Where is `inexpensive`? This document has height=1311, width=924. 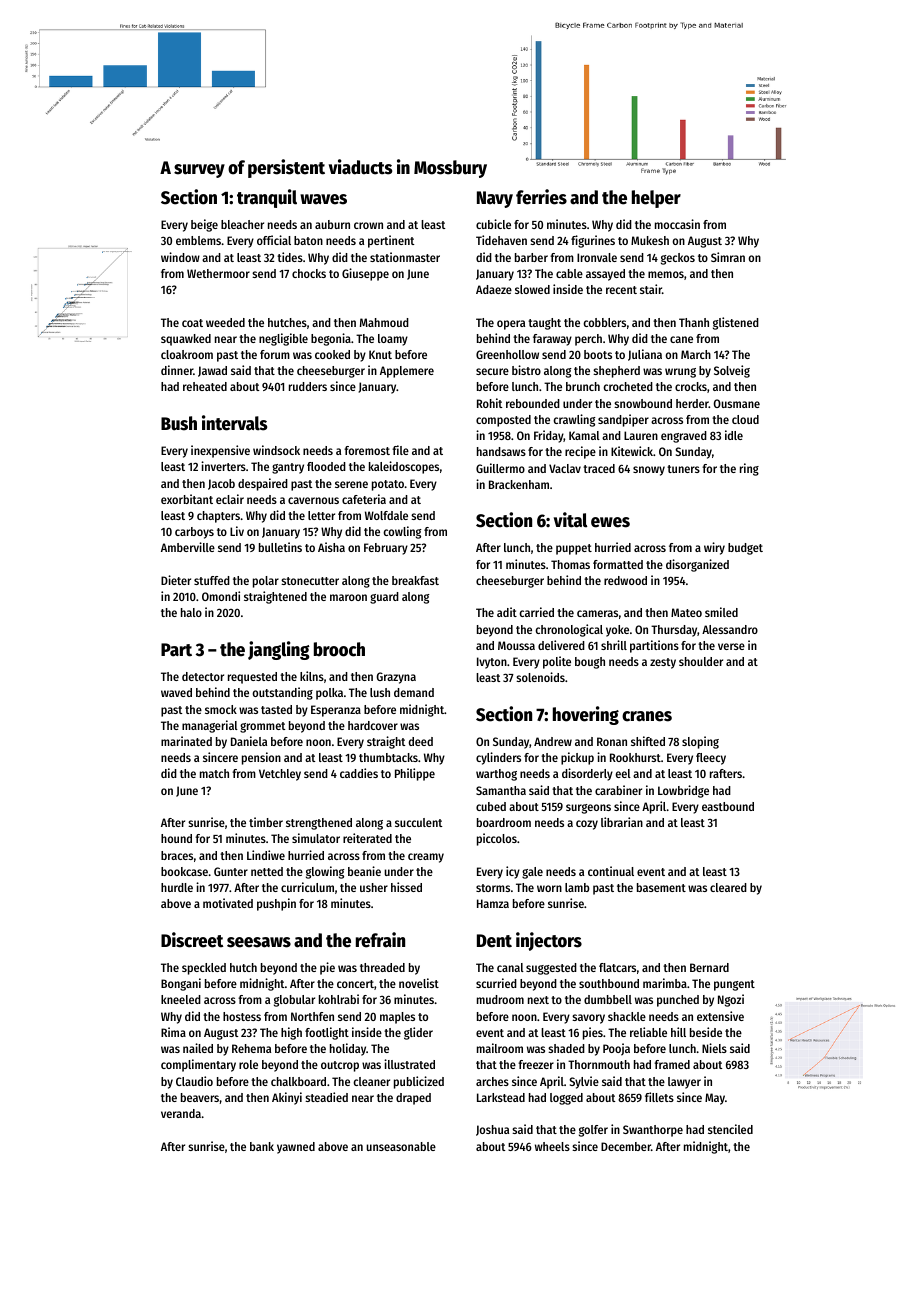
inexpensive is located at coordinates (220, 451).
